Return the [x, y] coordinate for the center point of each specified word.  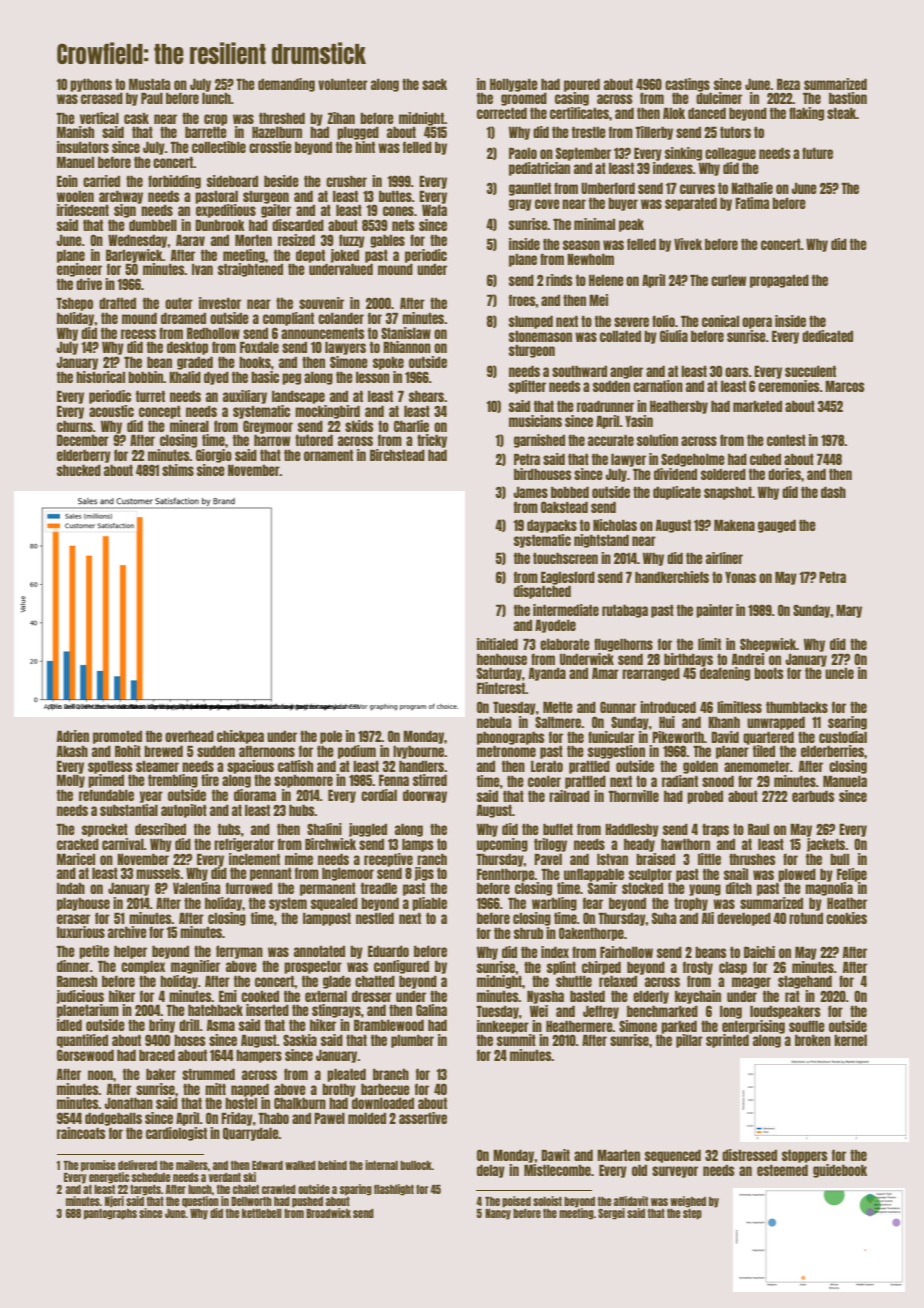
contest [786, 440]
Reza [788, 84]
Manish [75, 132]
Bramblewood [389, 1025]
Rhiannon [407, 347]
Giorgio [214, 456]
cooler [544, 781]
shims [178, 470]
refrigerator [244, 845]
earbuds [813, 796]
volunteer [343, 84]
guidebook [840, 1171]
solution [657, 440]
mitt [215, 1089]
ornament [328, 455]
